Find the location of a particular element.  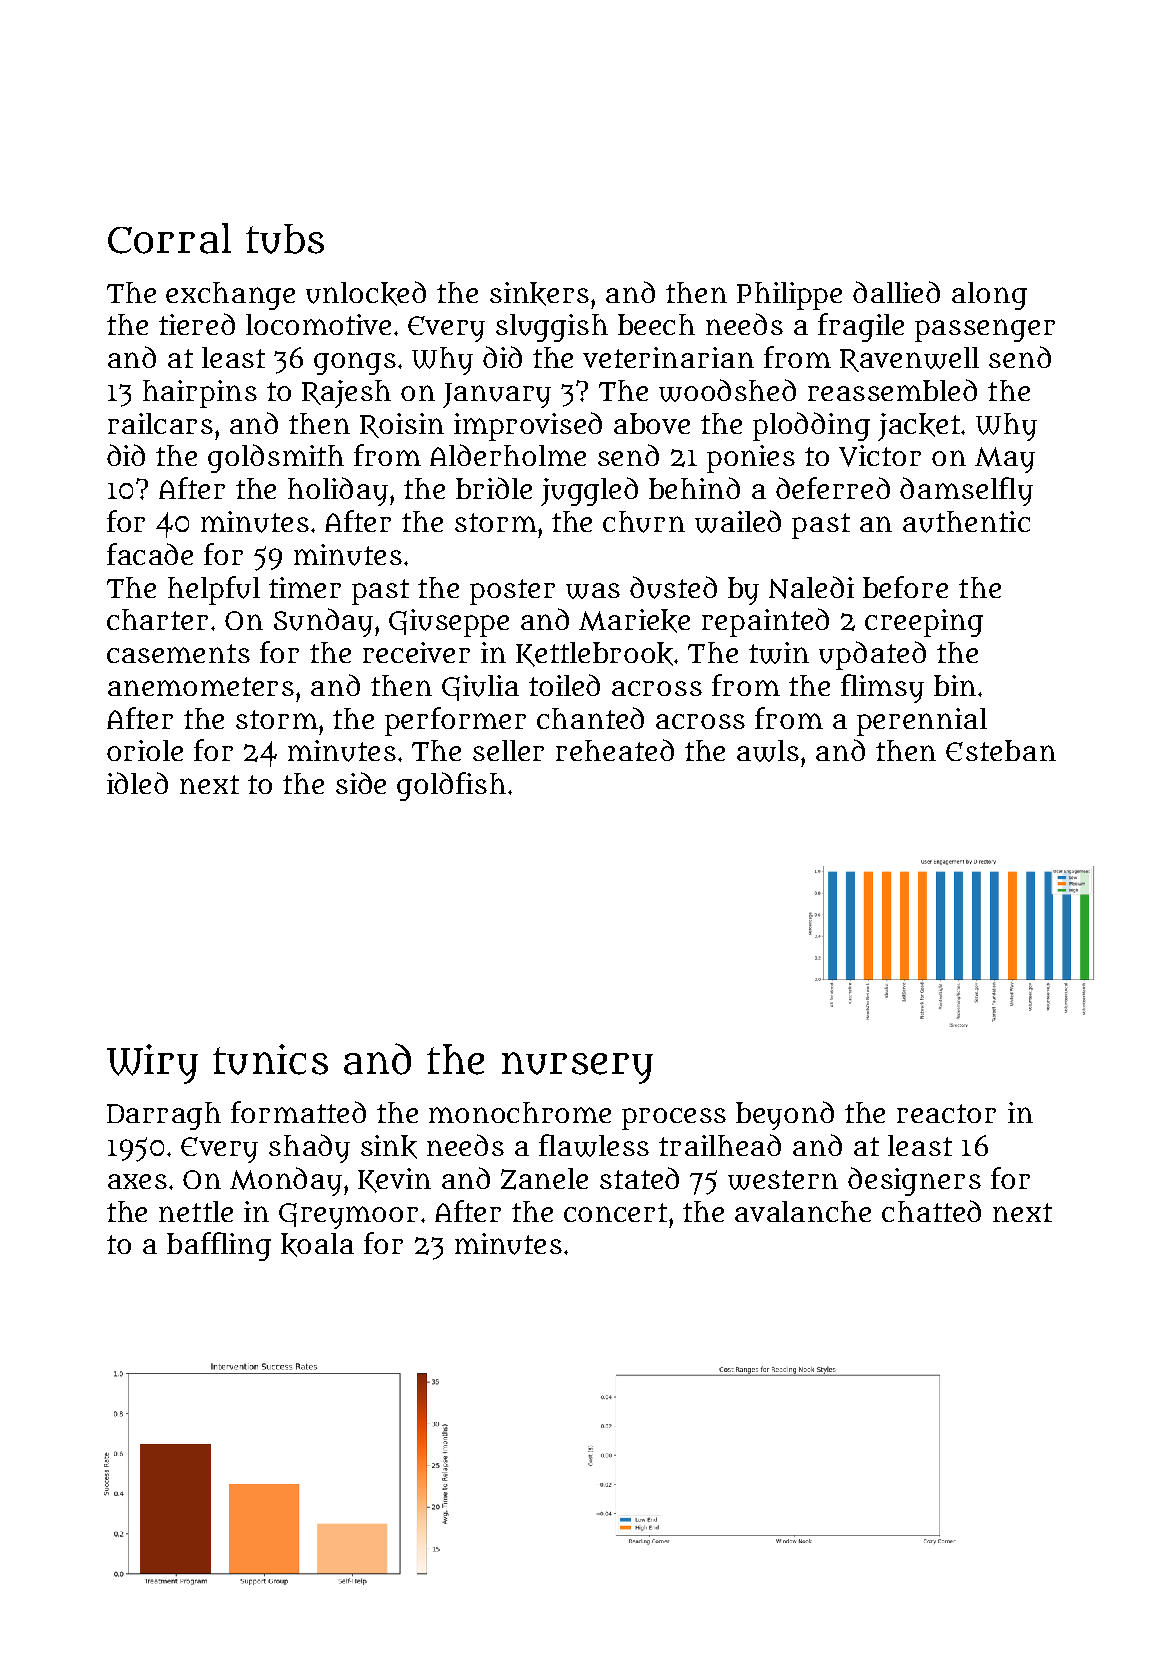

oriole is located at coordinates (145, 750).
